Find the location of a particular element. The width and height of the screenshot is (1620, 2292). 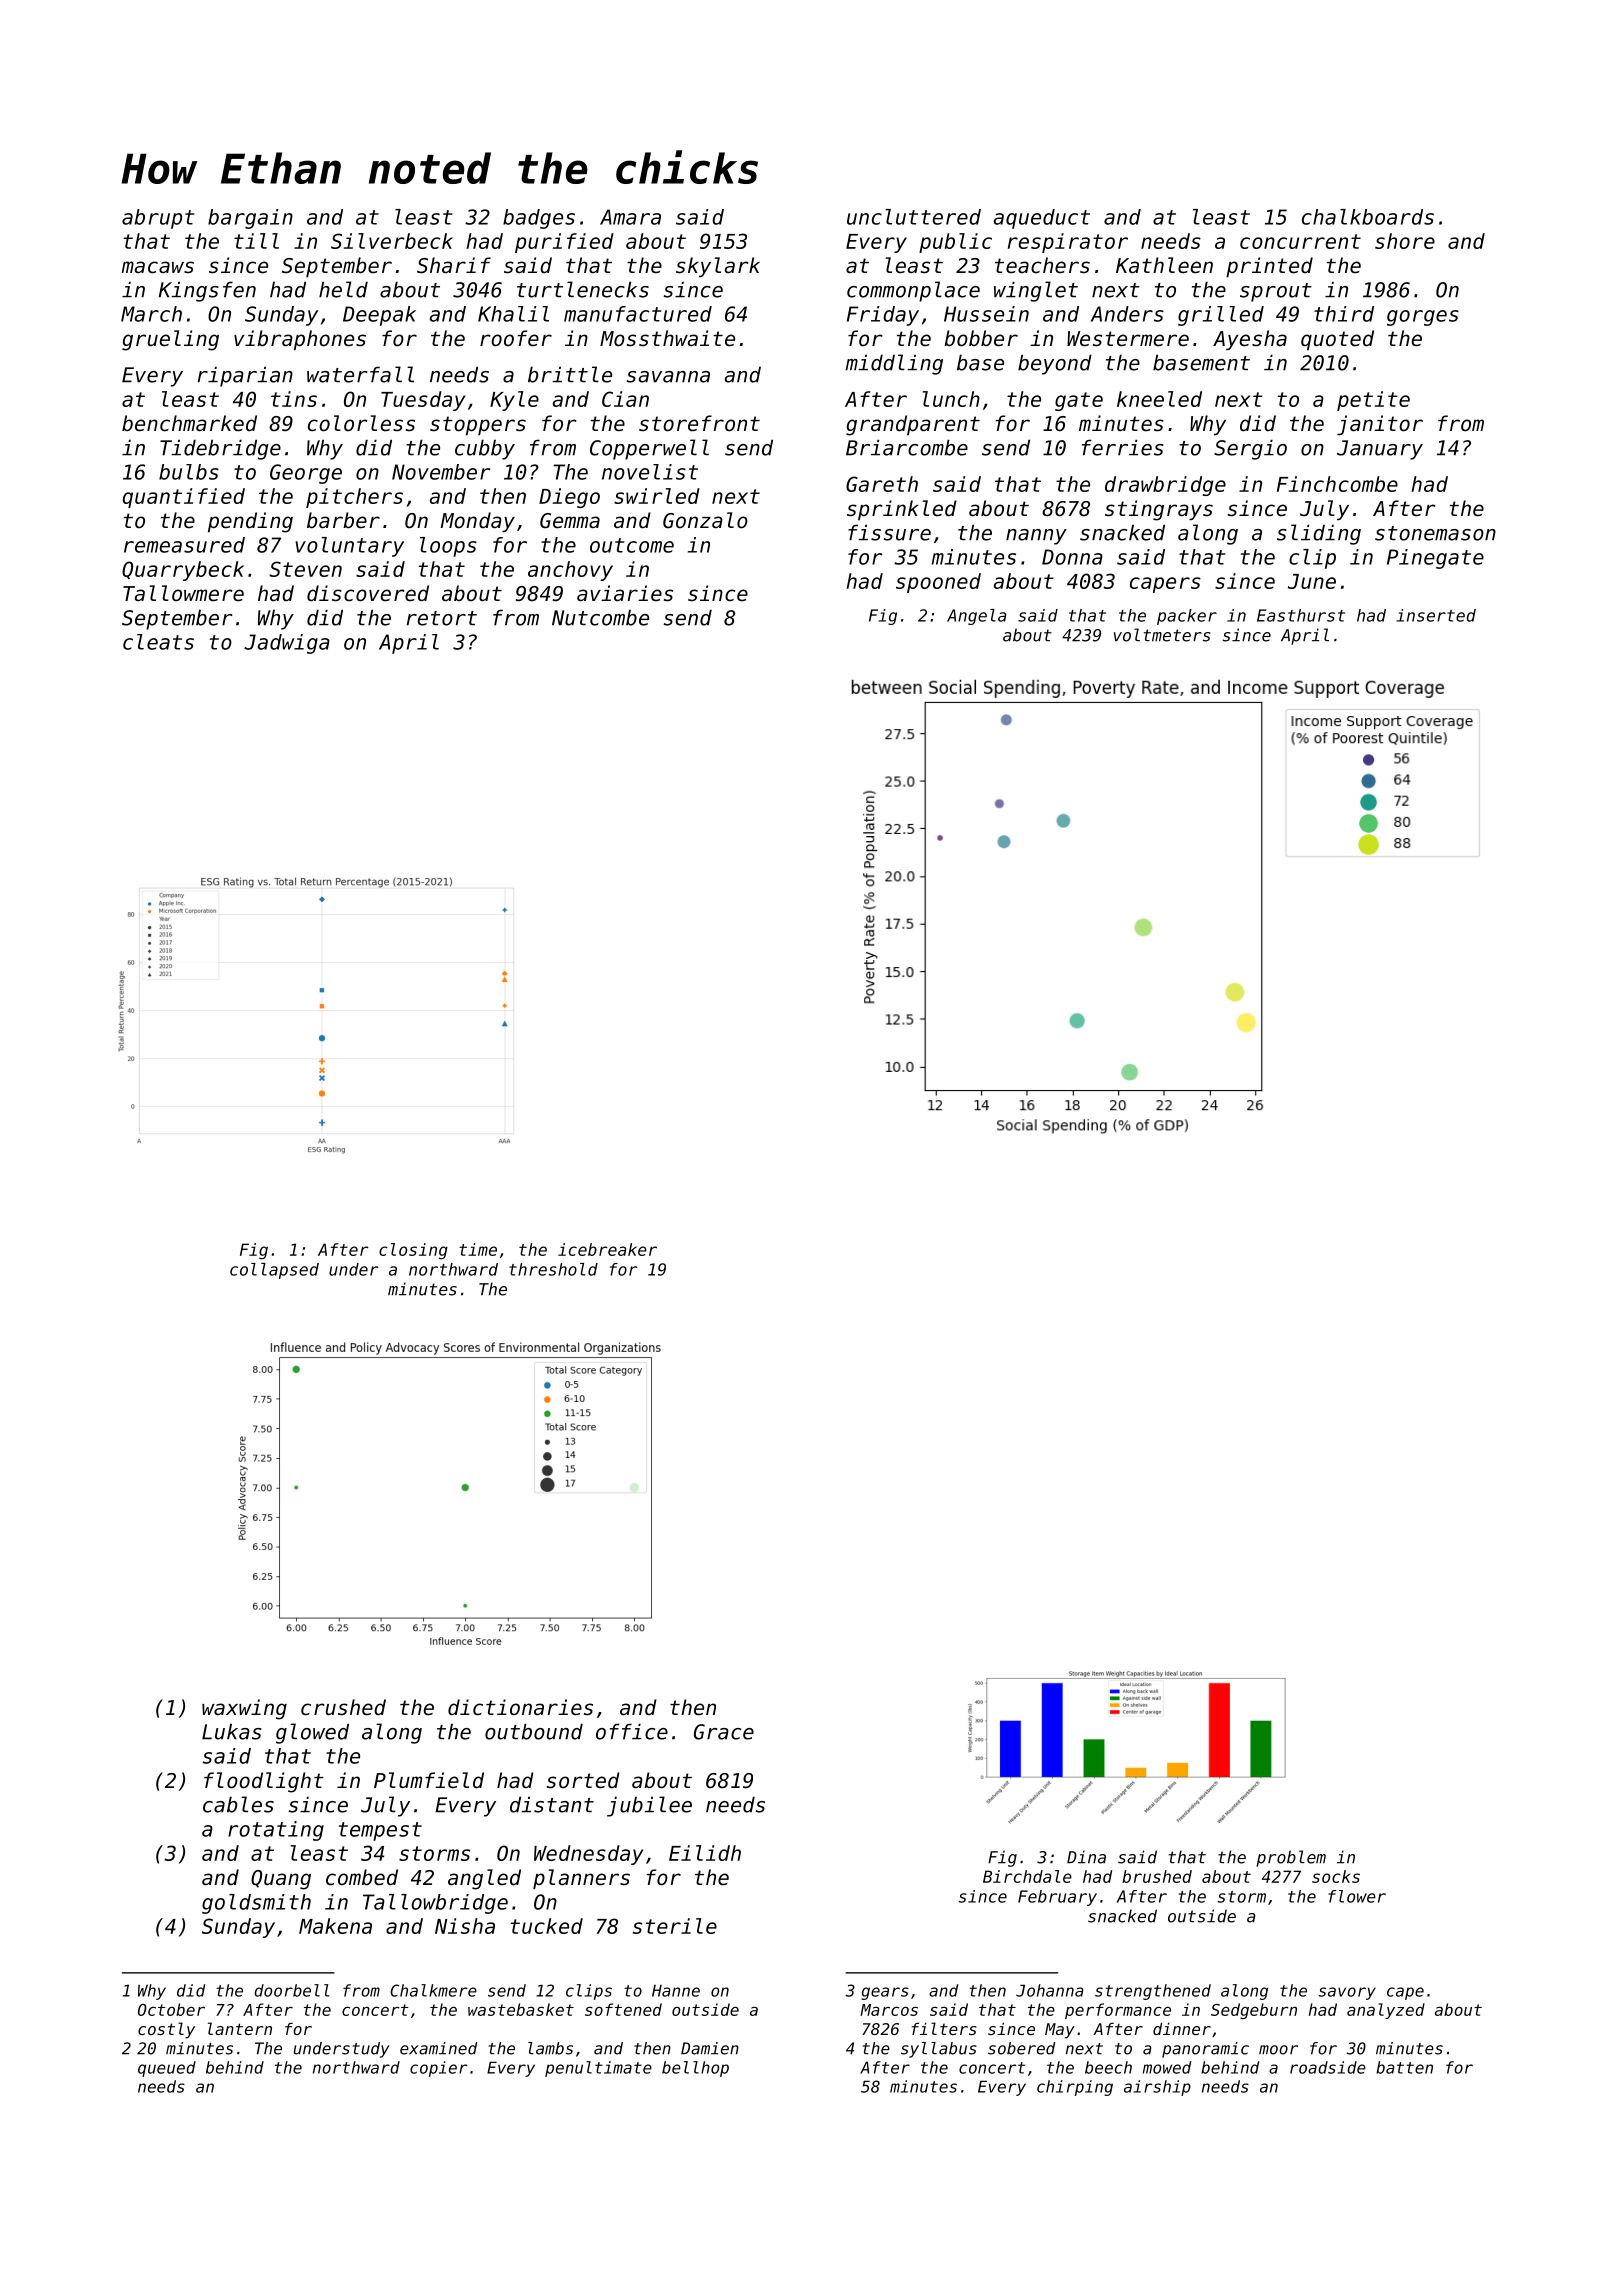

Jadwiga is located at coordinates (287, 644).
